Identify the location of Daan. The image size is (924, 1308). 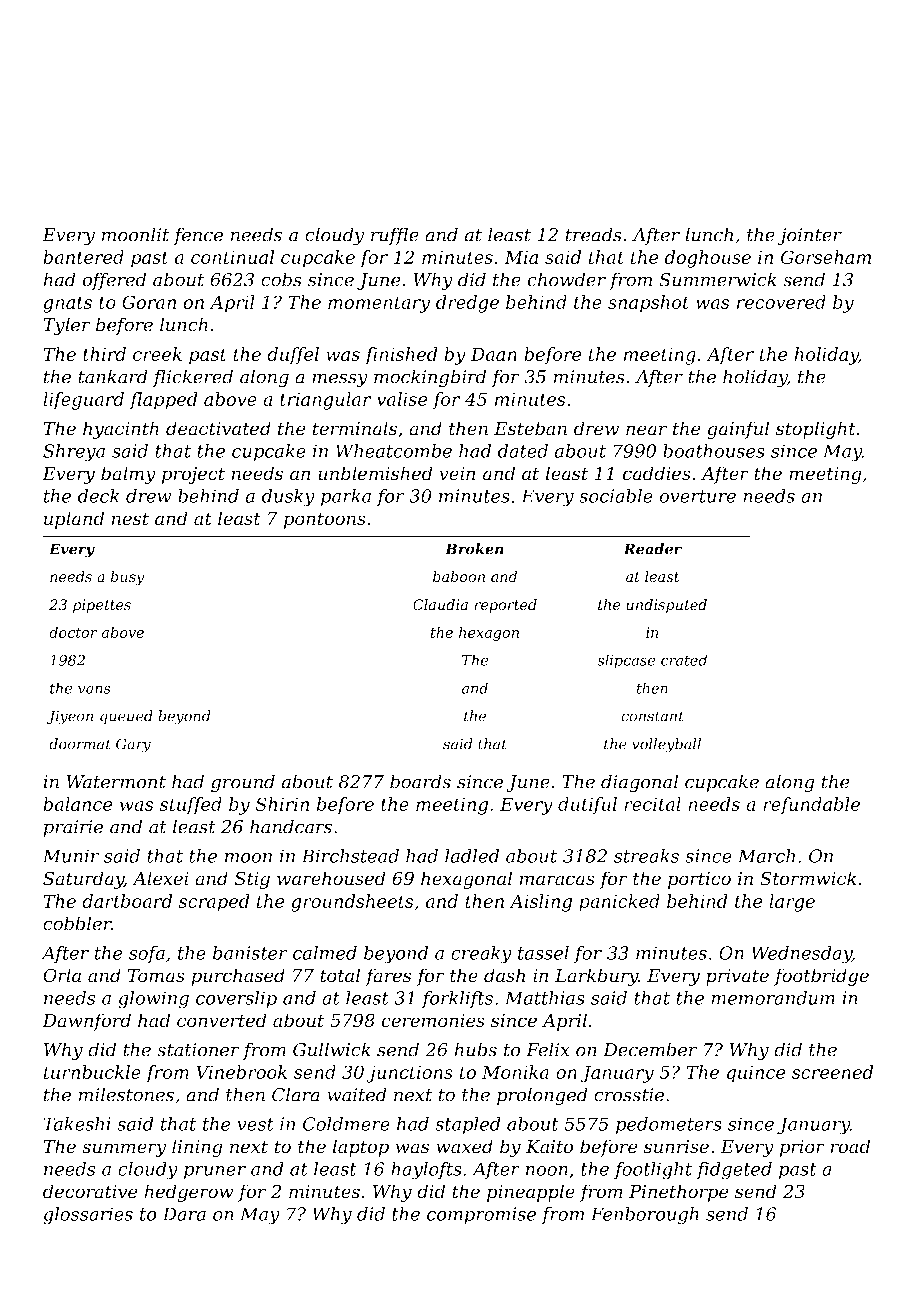
(494, 354).
